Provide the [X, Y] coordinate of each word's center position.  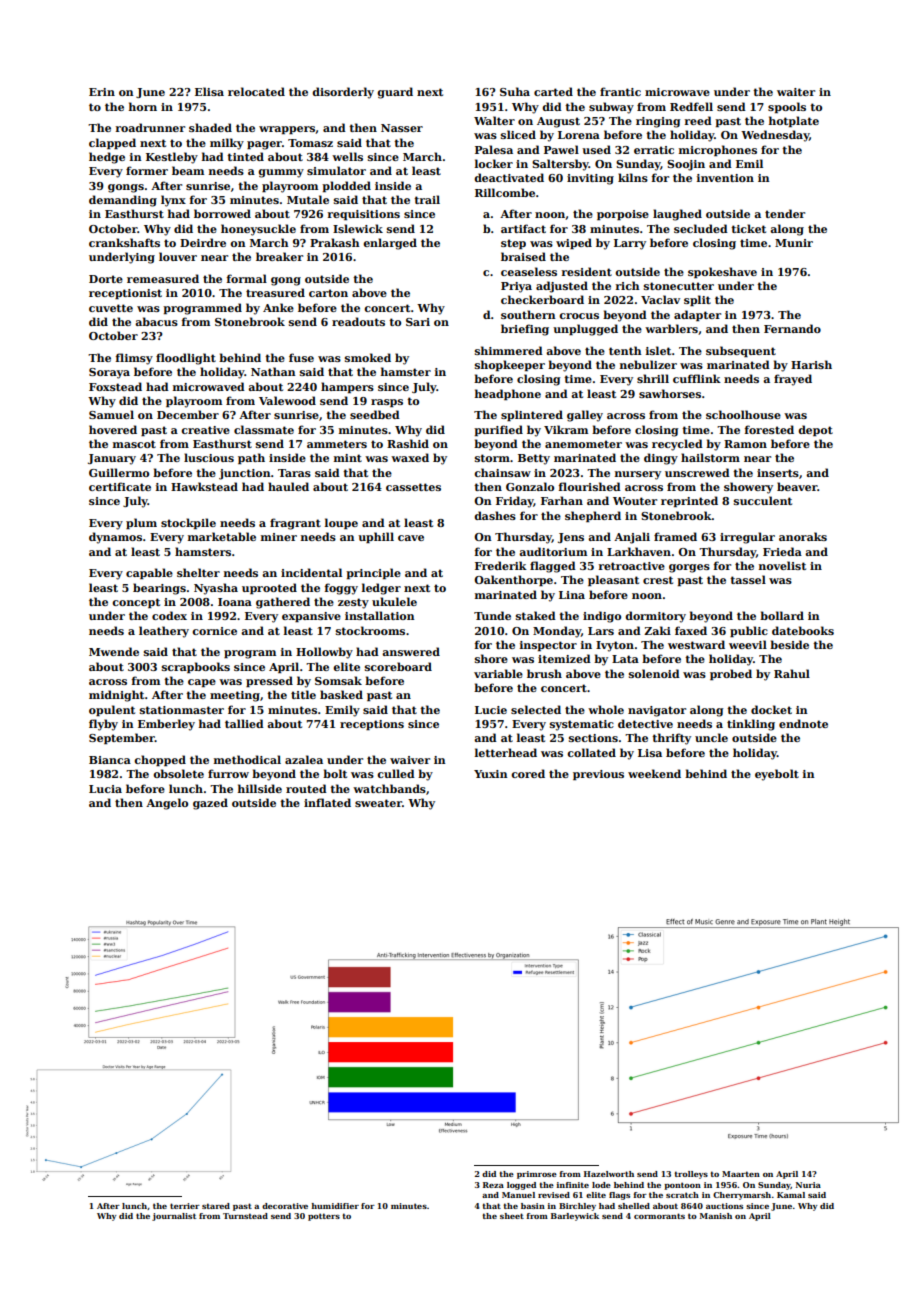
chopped [160, 760]
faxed [691, 630]
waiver [410, 760]
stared [216, 1206]
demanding [123, 201]
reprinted [689, 501]
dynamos [115, 538]
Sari [418, 322]
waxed [410, 457]
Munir [794, 243]
